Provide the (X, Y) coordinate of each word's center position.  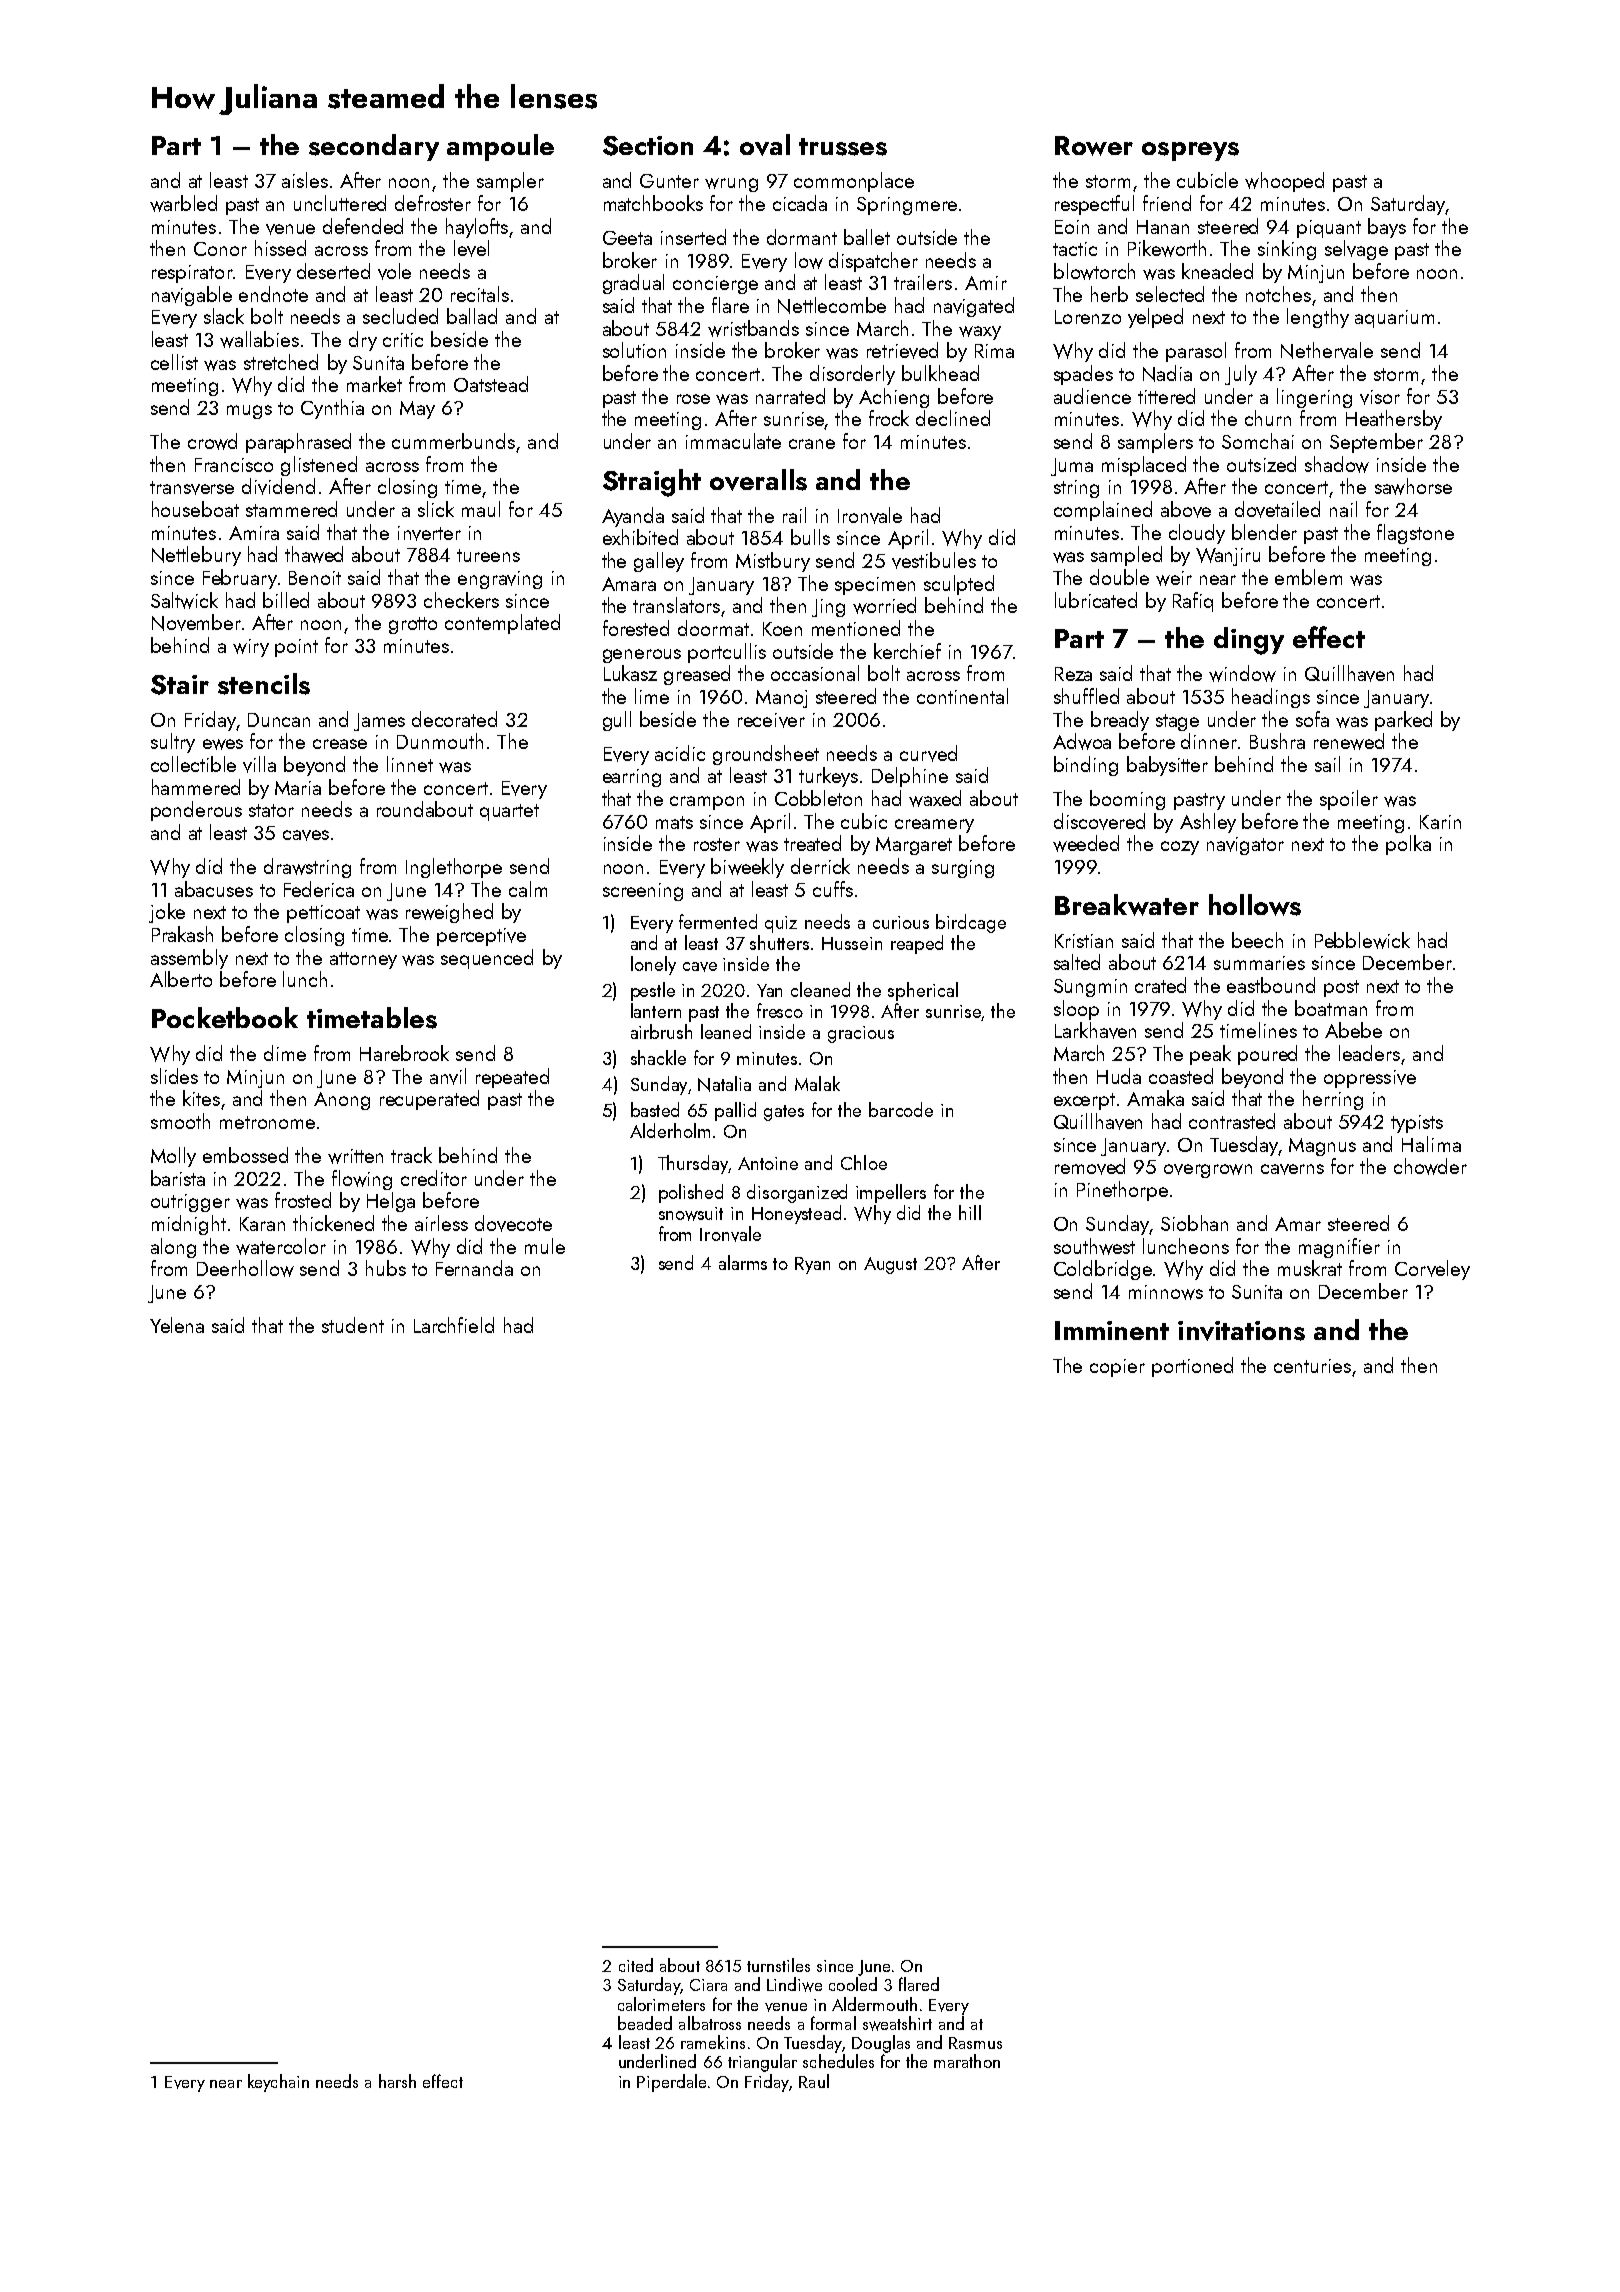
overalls (758, 480)
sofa (1312, 719)
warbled (183, 203)
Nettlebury (196, 556)
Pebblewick (1362, 940)
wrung (731, 185)
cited (636, 1965)
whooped (1284, 182)
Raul (814, 2081)
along (173, 1248)
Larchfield (454, 1325)
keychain (278, 2083)
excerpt (1084, 1101)
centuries (1312, 1366)
